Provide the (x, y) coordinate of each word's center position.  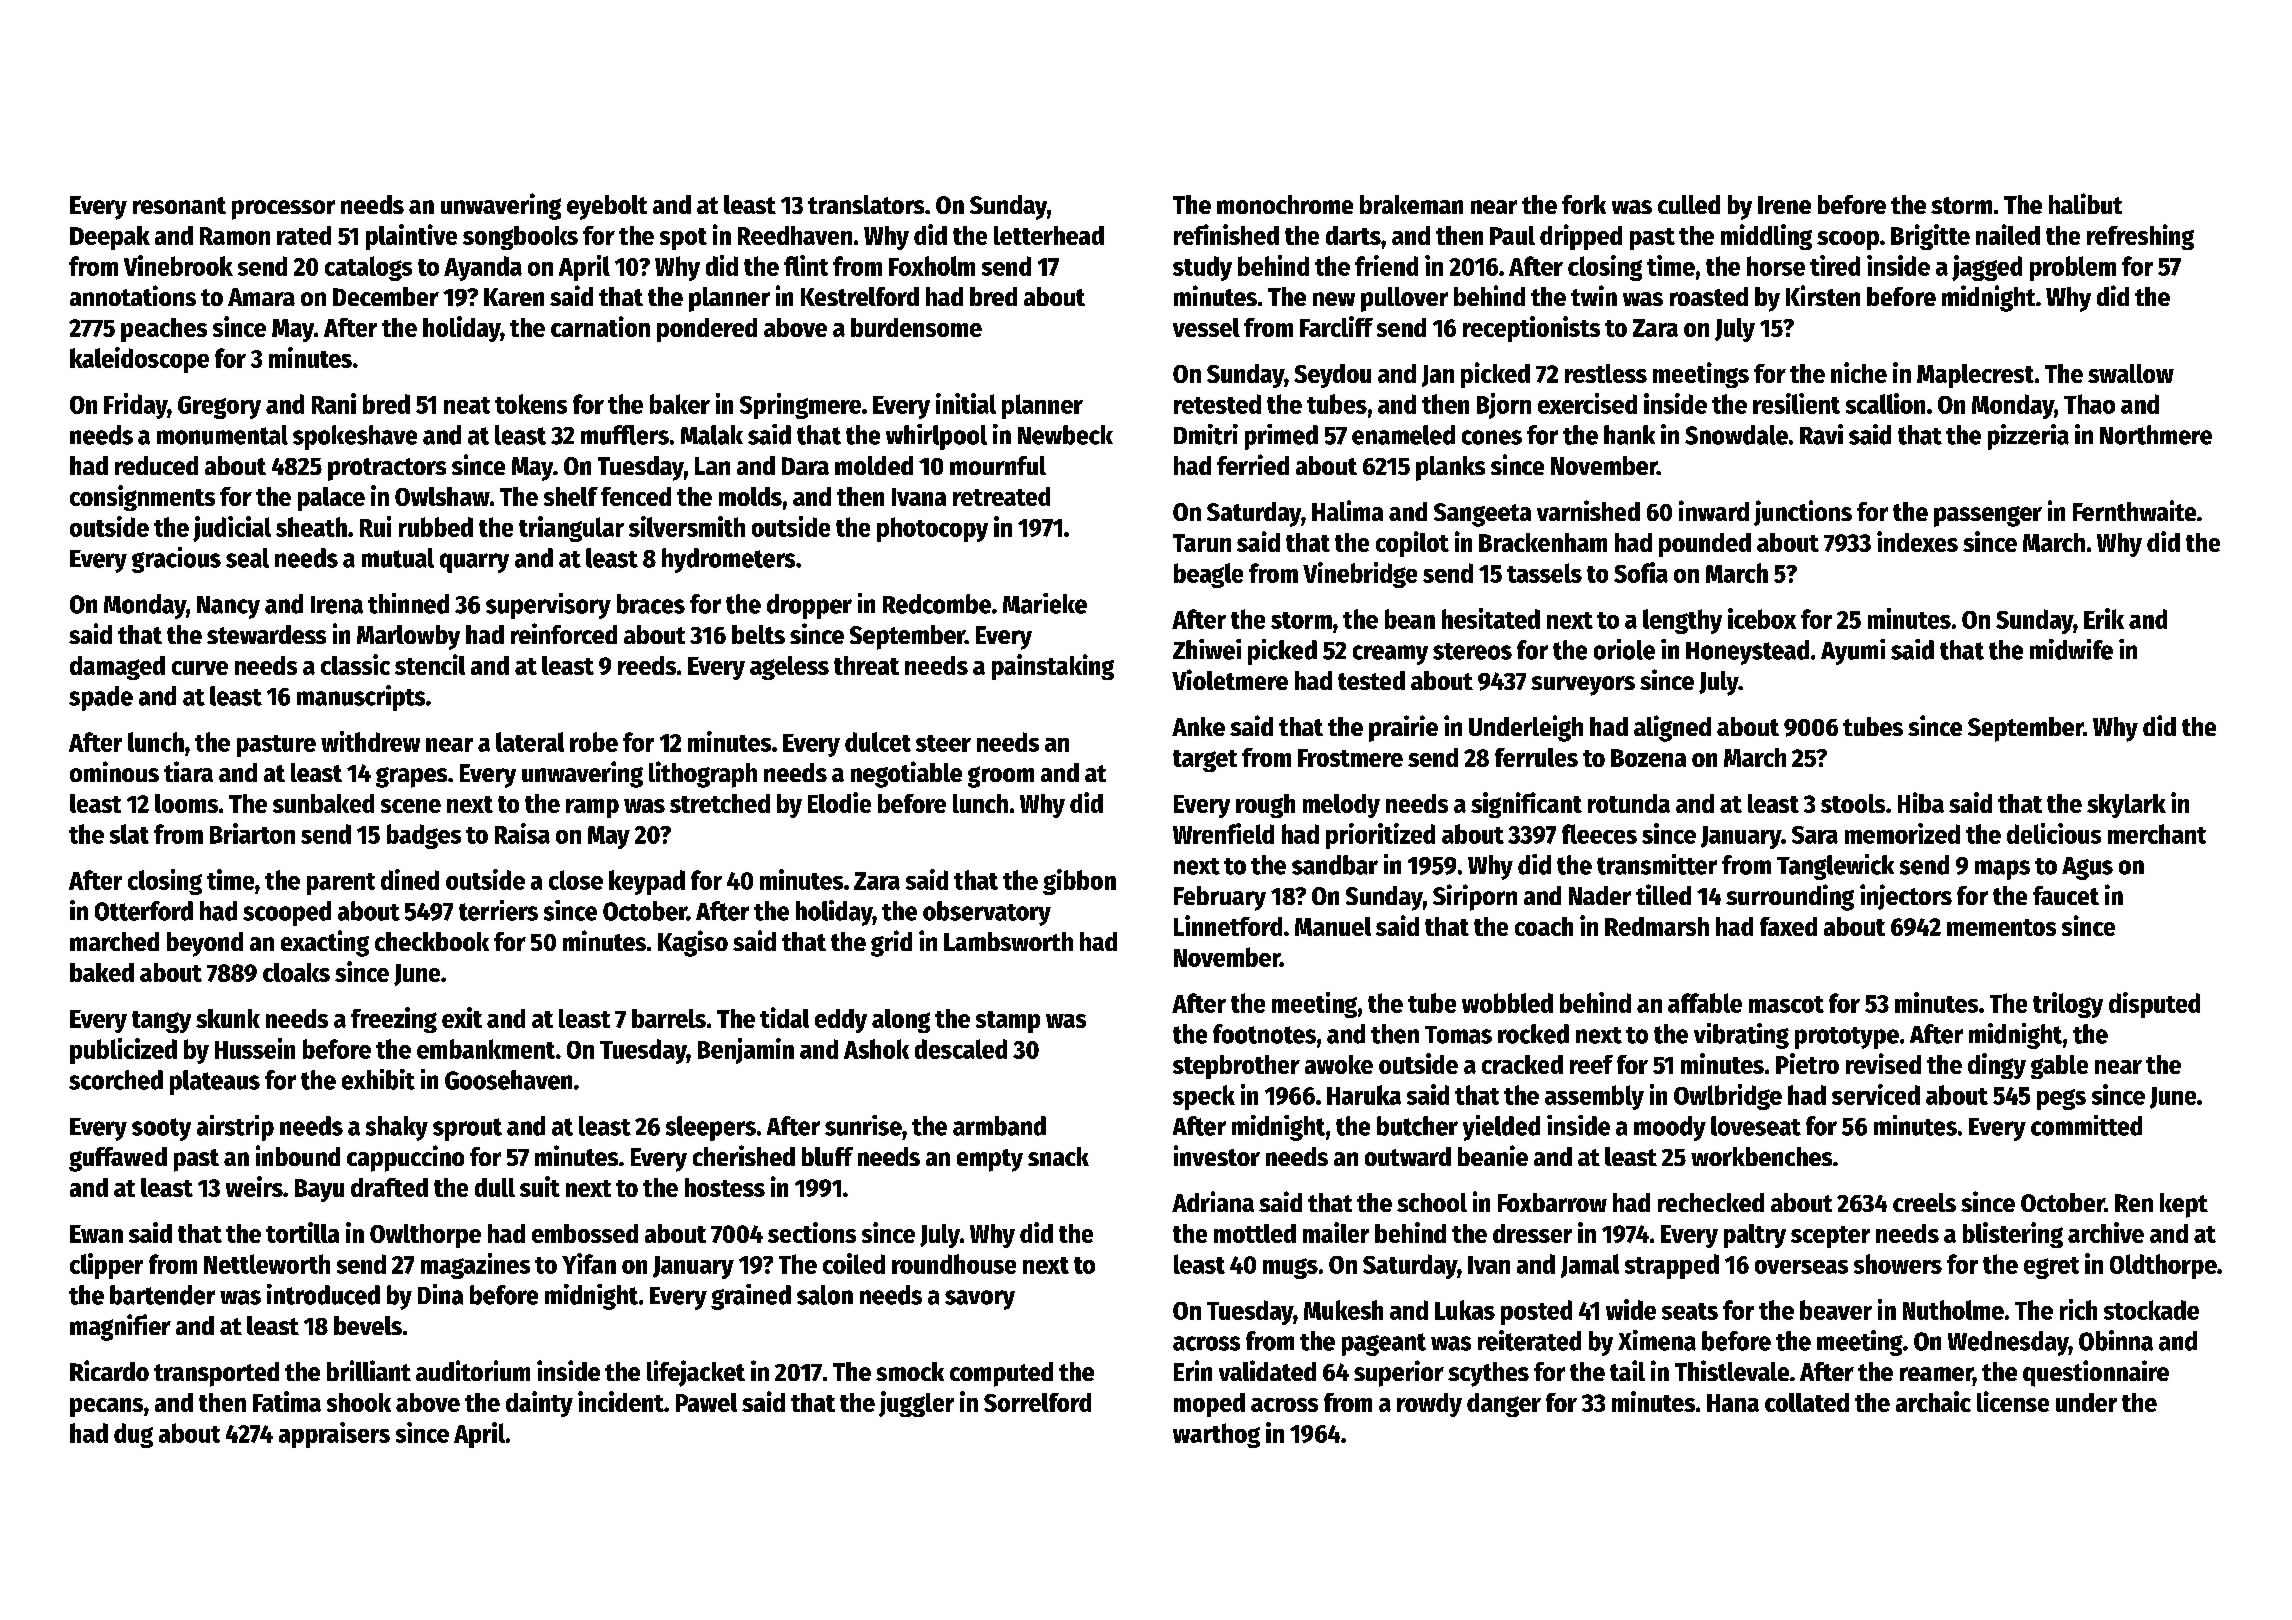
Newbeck (1065, 435)
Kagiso (693, 943)
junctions (1803, 513)
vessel (1206, 327)
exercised (1587, 403)
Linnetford (1228, 925)
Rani (334, 403)
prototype (1847, 1038)
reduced (156, 465)
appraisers (334, 1435)
